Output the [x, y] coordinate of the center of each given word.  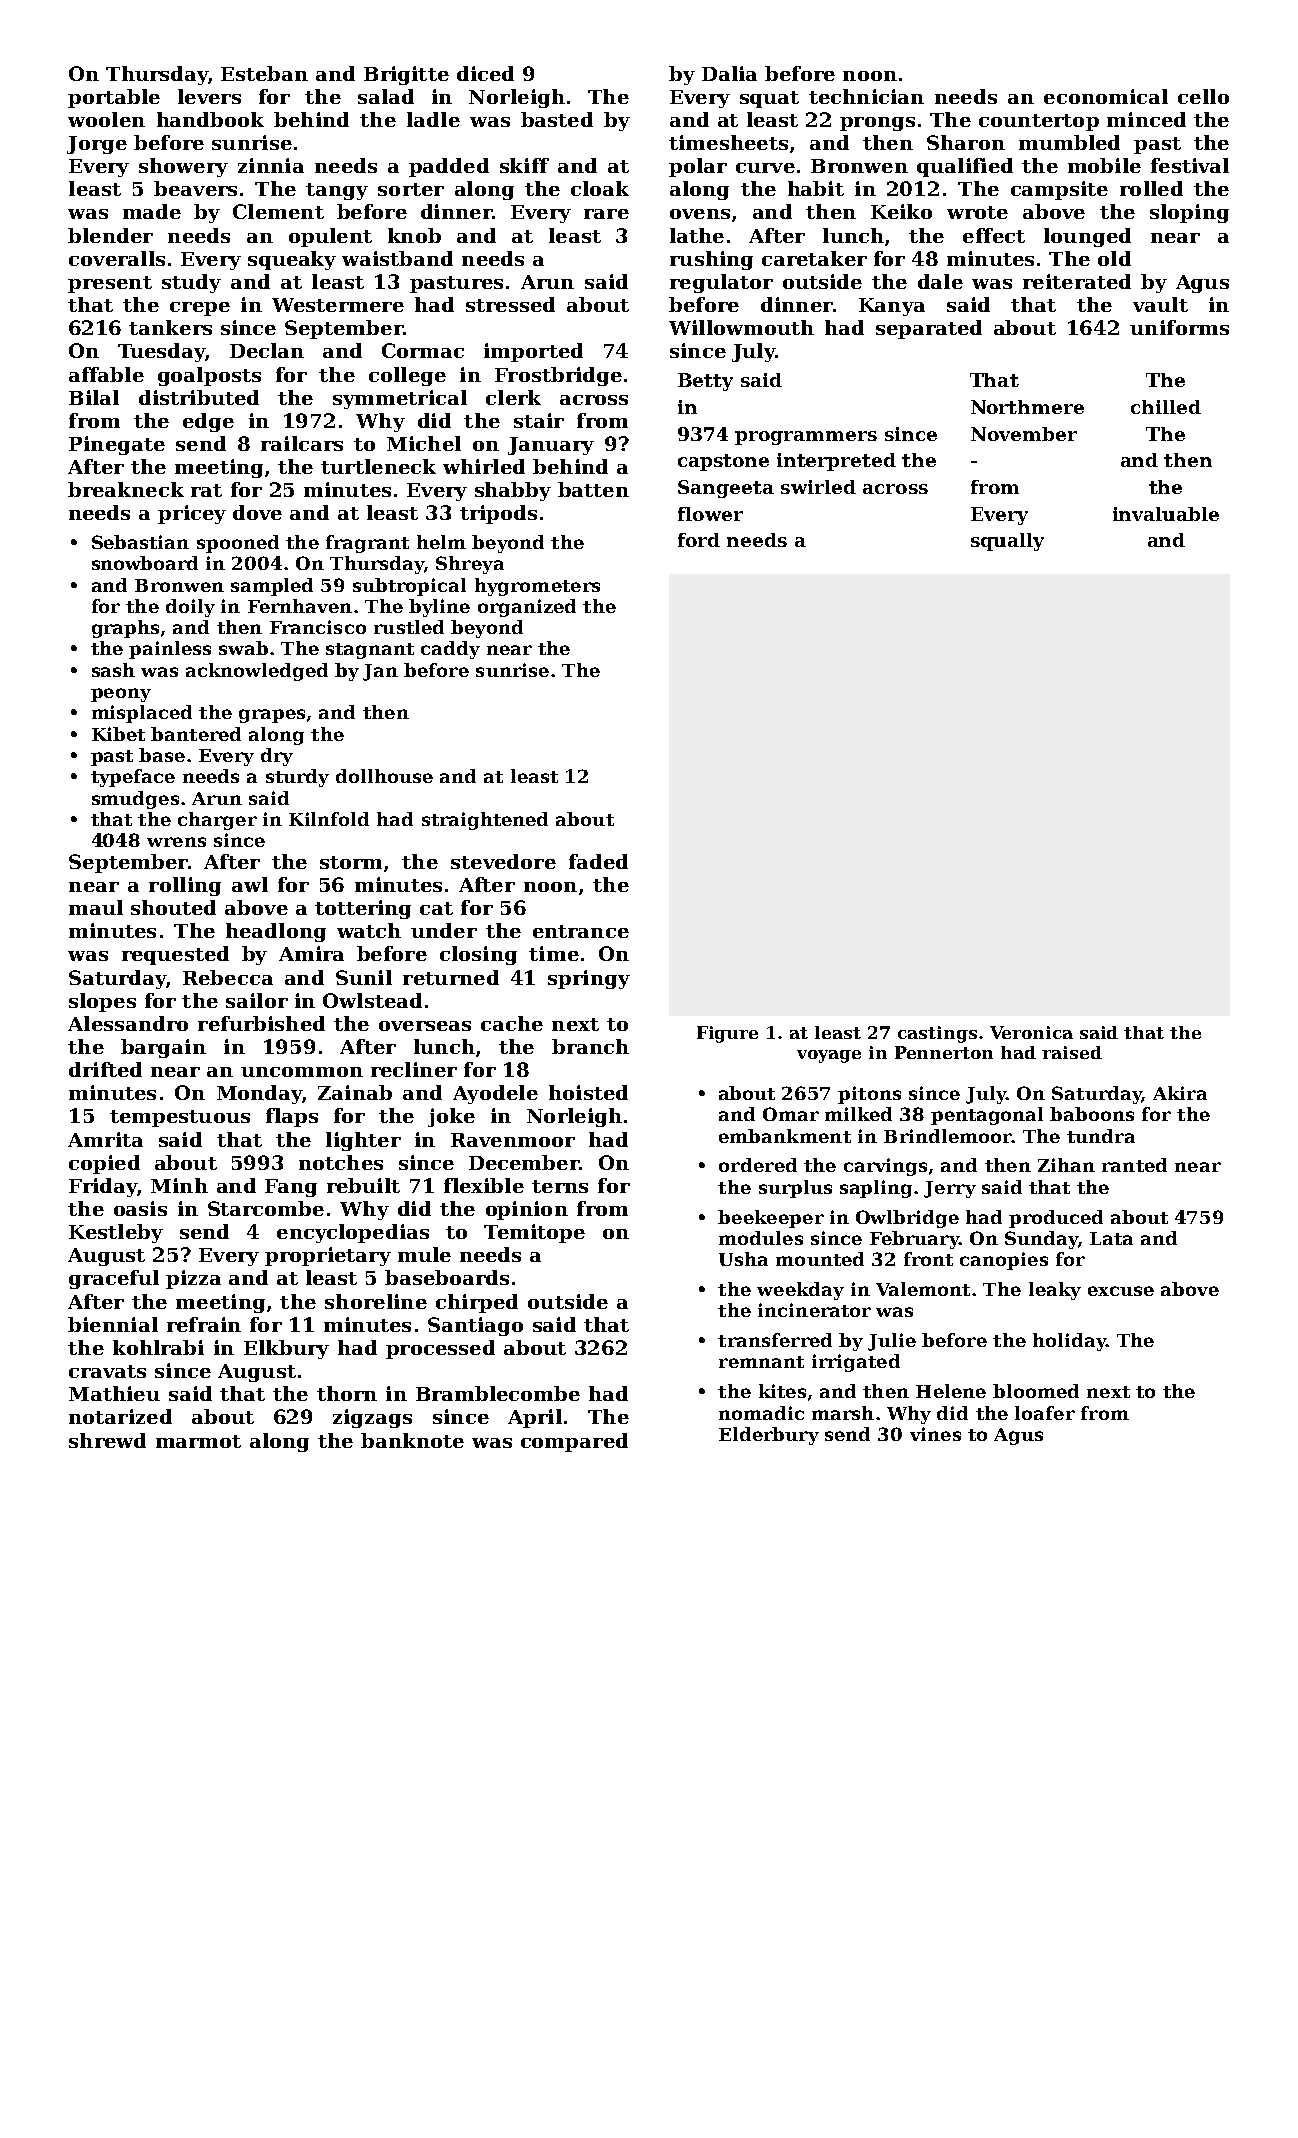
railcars [302, 443]
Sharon [966, 142]
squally [1007, 542]
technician [866, 96]
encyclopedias [353, 1233]
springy [589, 979]
